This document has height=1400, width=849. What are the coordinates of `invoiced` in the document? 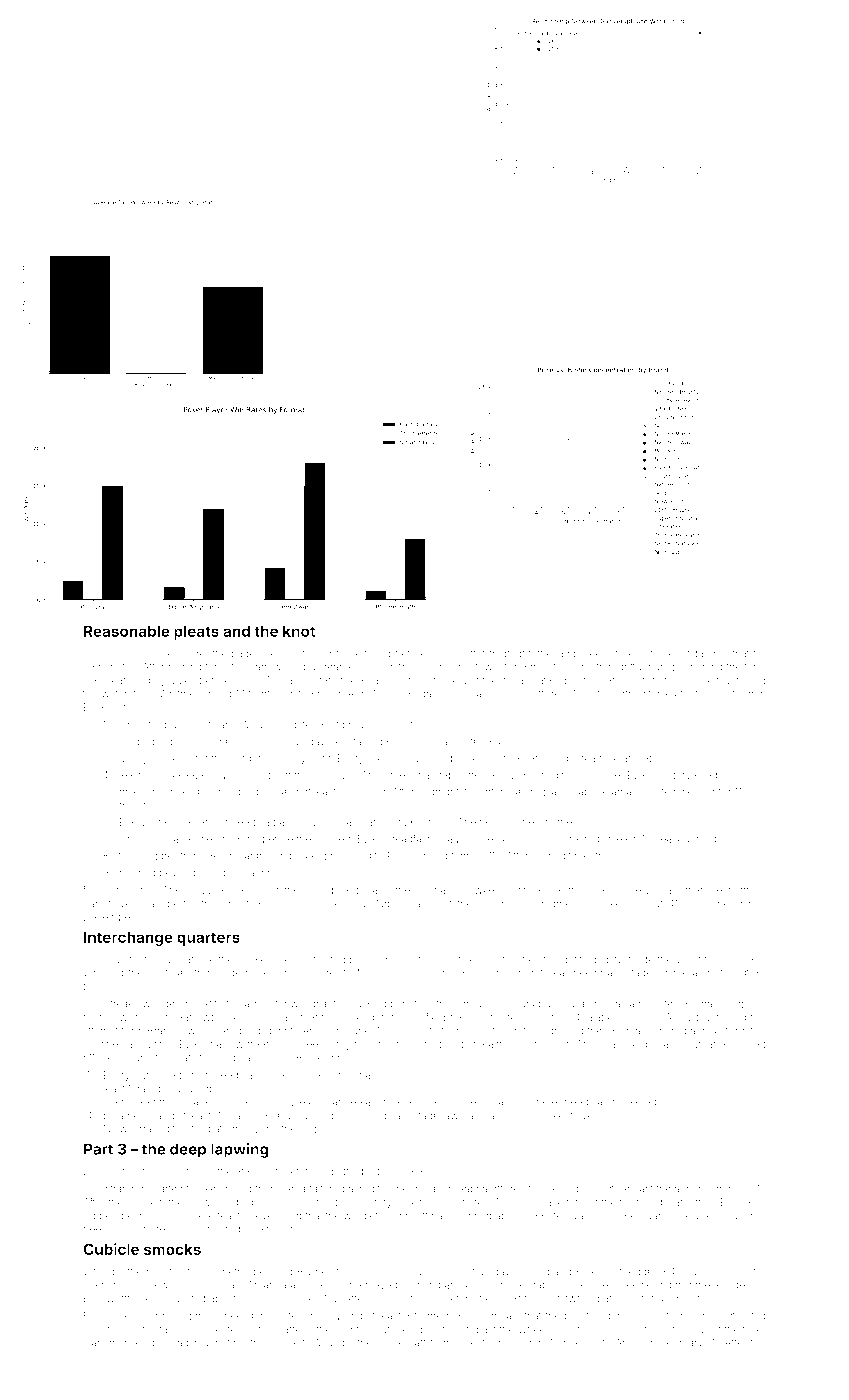 It's located at (127, 1343).
